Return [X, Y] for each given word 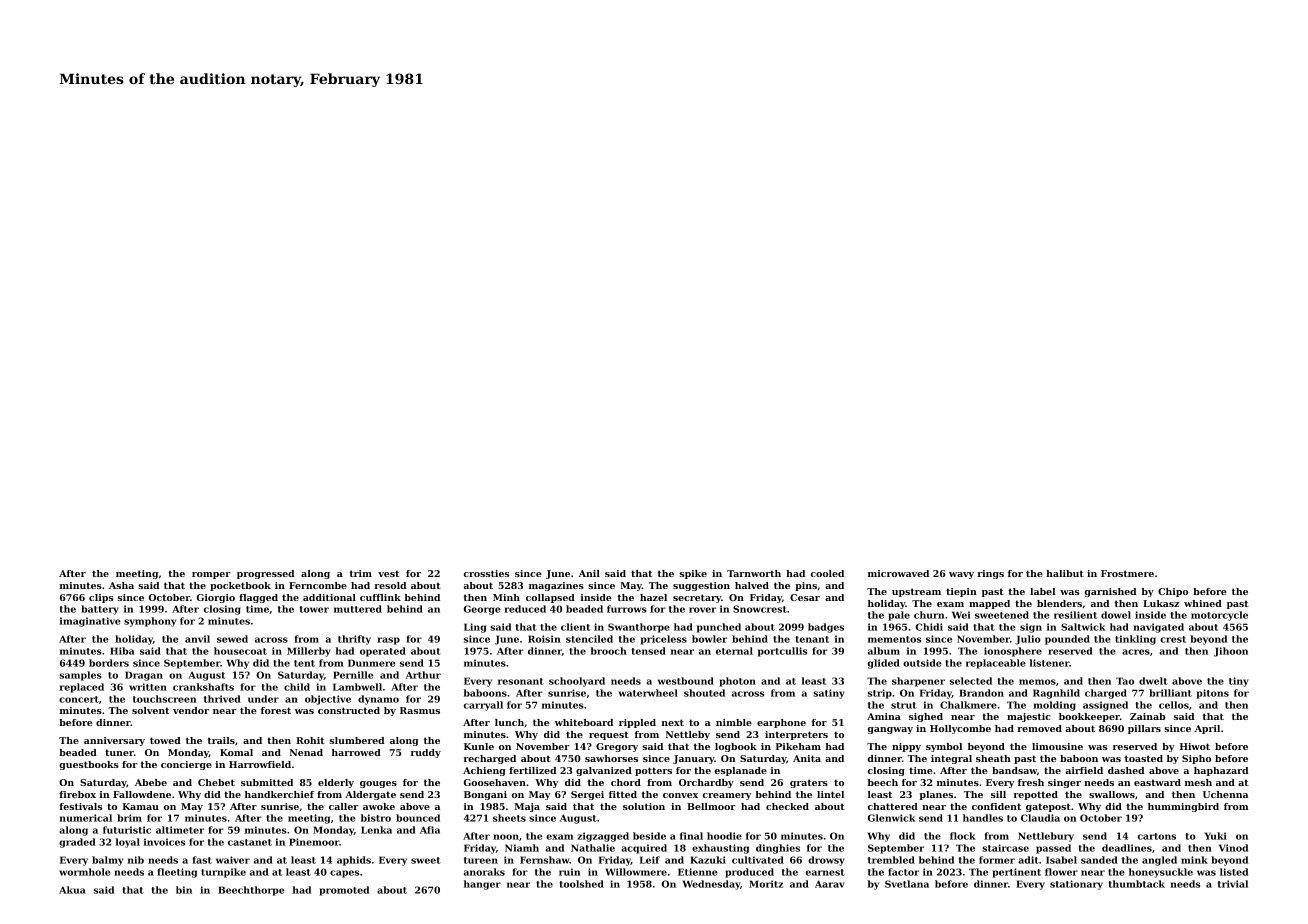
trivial [1233, 884]
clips [101, 598]
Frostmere [1127, 573]
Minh [506, 597]
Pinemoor [314, 842]
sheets [509, 818]
